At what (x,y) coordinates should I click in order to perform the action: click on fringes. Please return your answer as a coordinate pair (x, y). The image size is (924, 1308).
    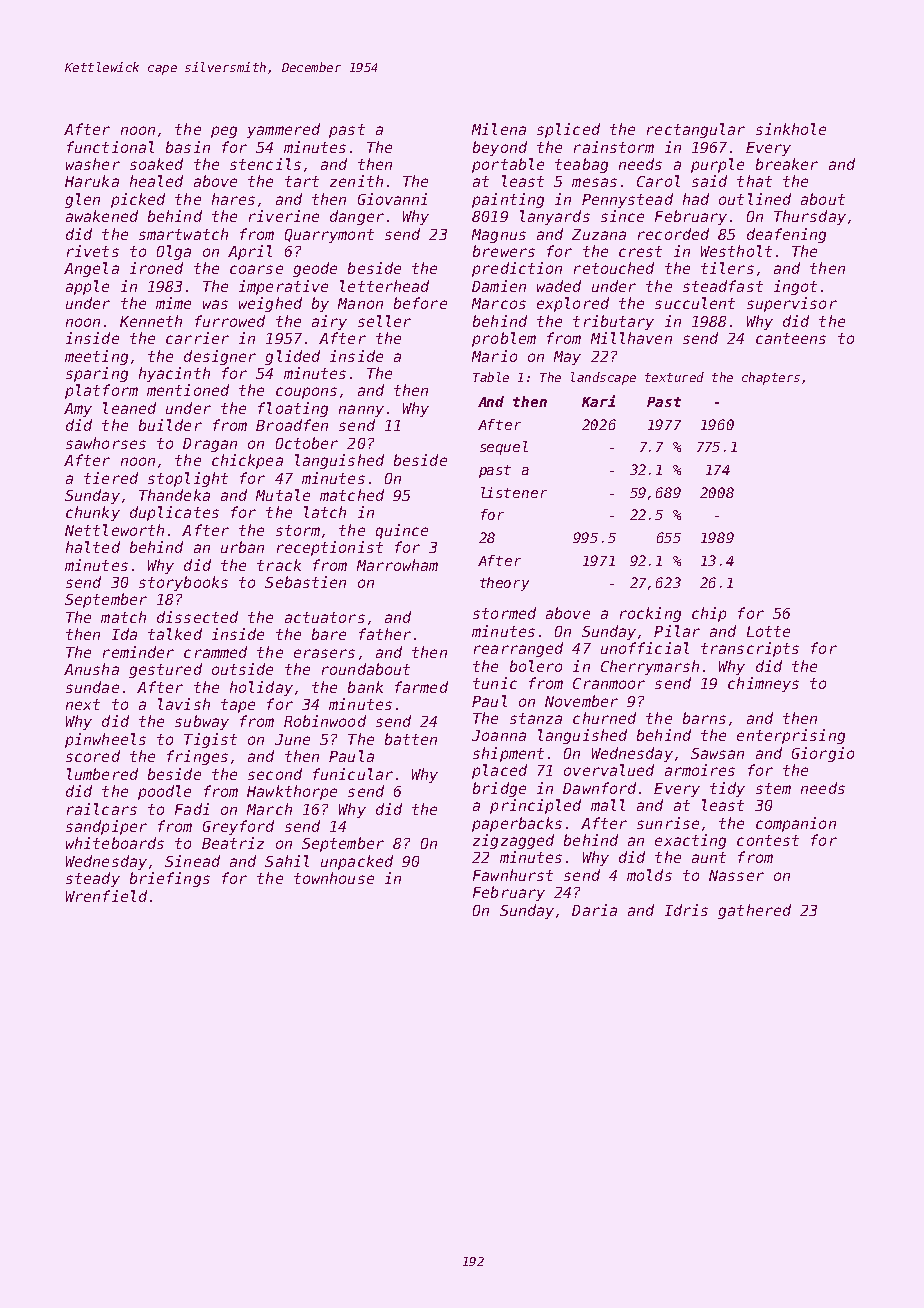
    Looking at the image, I should click on (197, 757).
